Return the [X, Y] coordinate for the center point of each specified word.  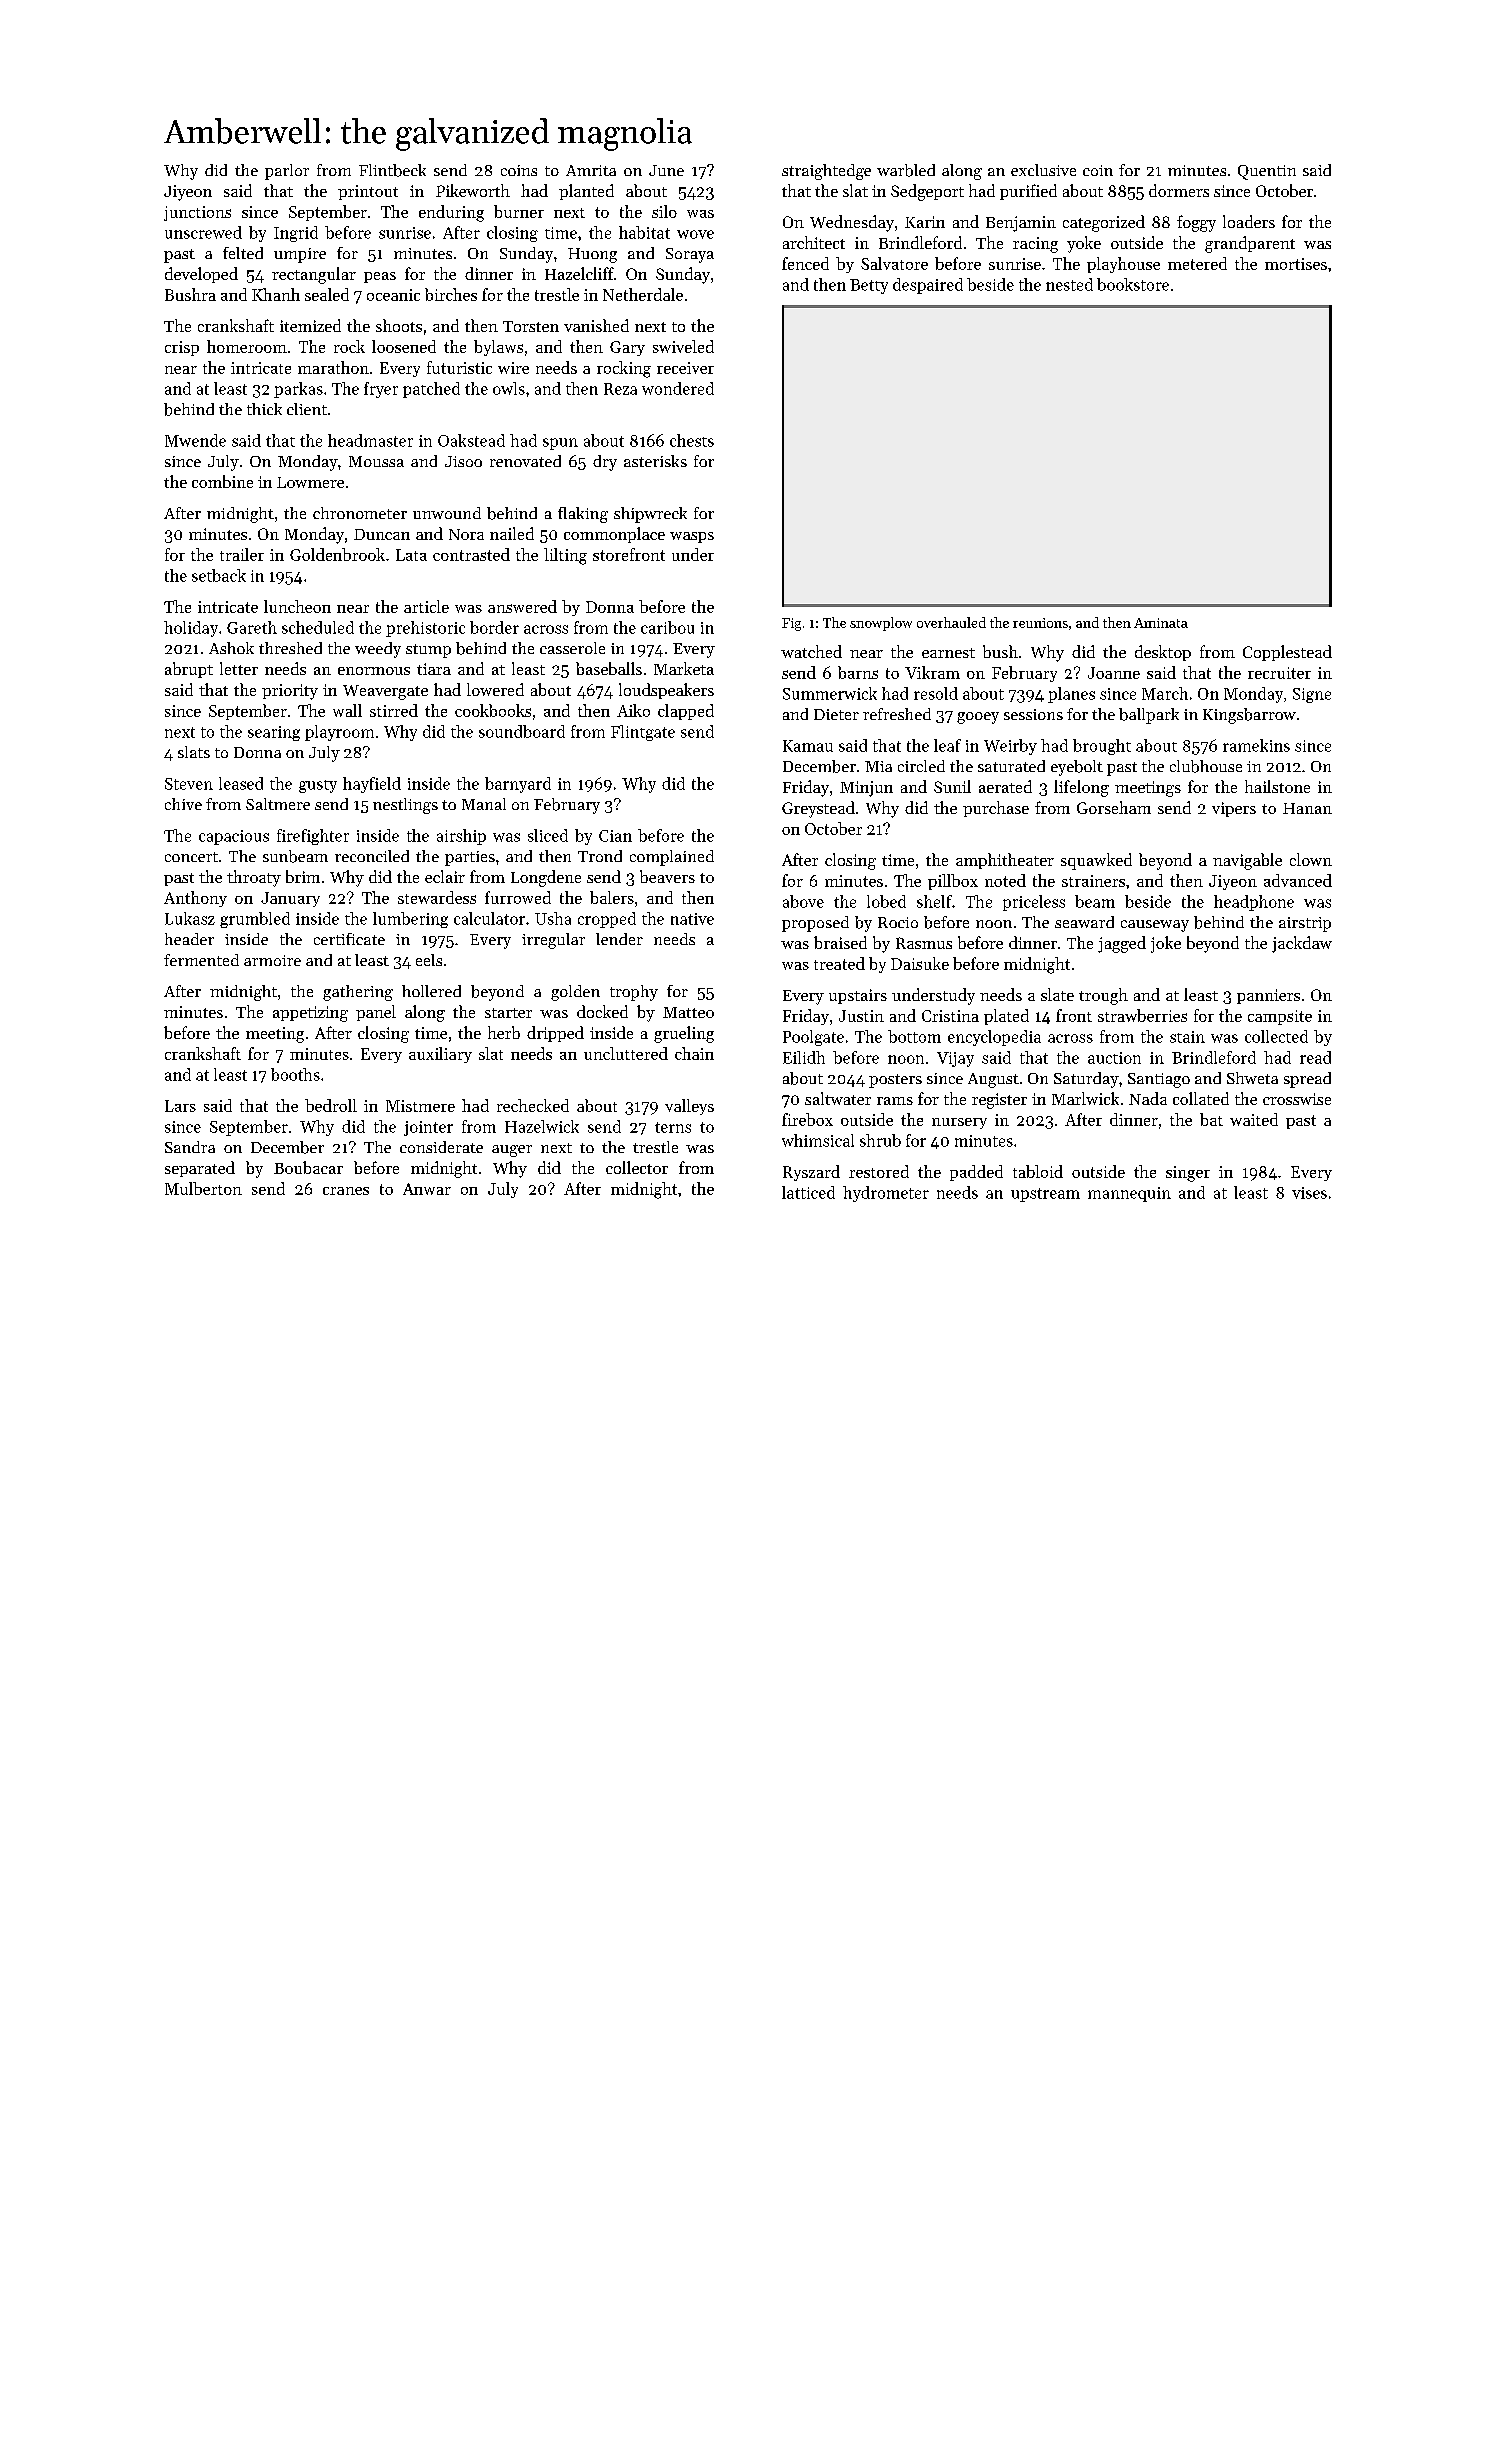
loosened [404, 346]
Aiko [633, 710]
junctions [197, 213]
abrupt [189, 670]
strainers [1093, 881]
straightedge [826, 172]
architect [814, 242]
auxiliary [440, 1055]
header [189, 939]
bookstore [1133, 284]
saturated [1011, 766]
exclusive [1043, 170]
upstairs [858, 996]
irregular [553, 941]
